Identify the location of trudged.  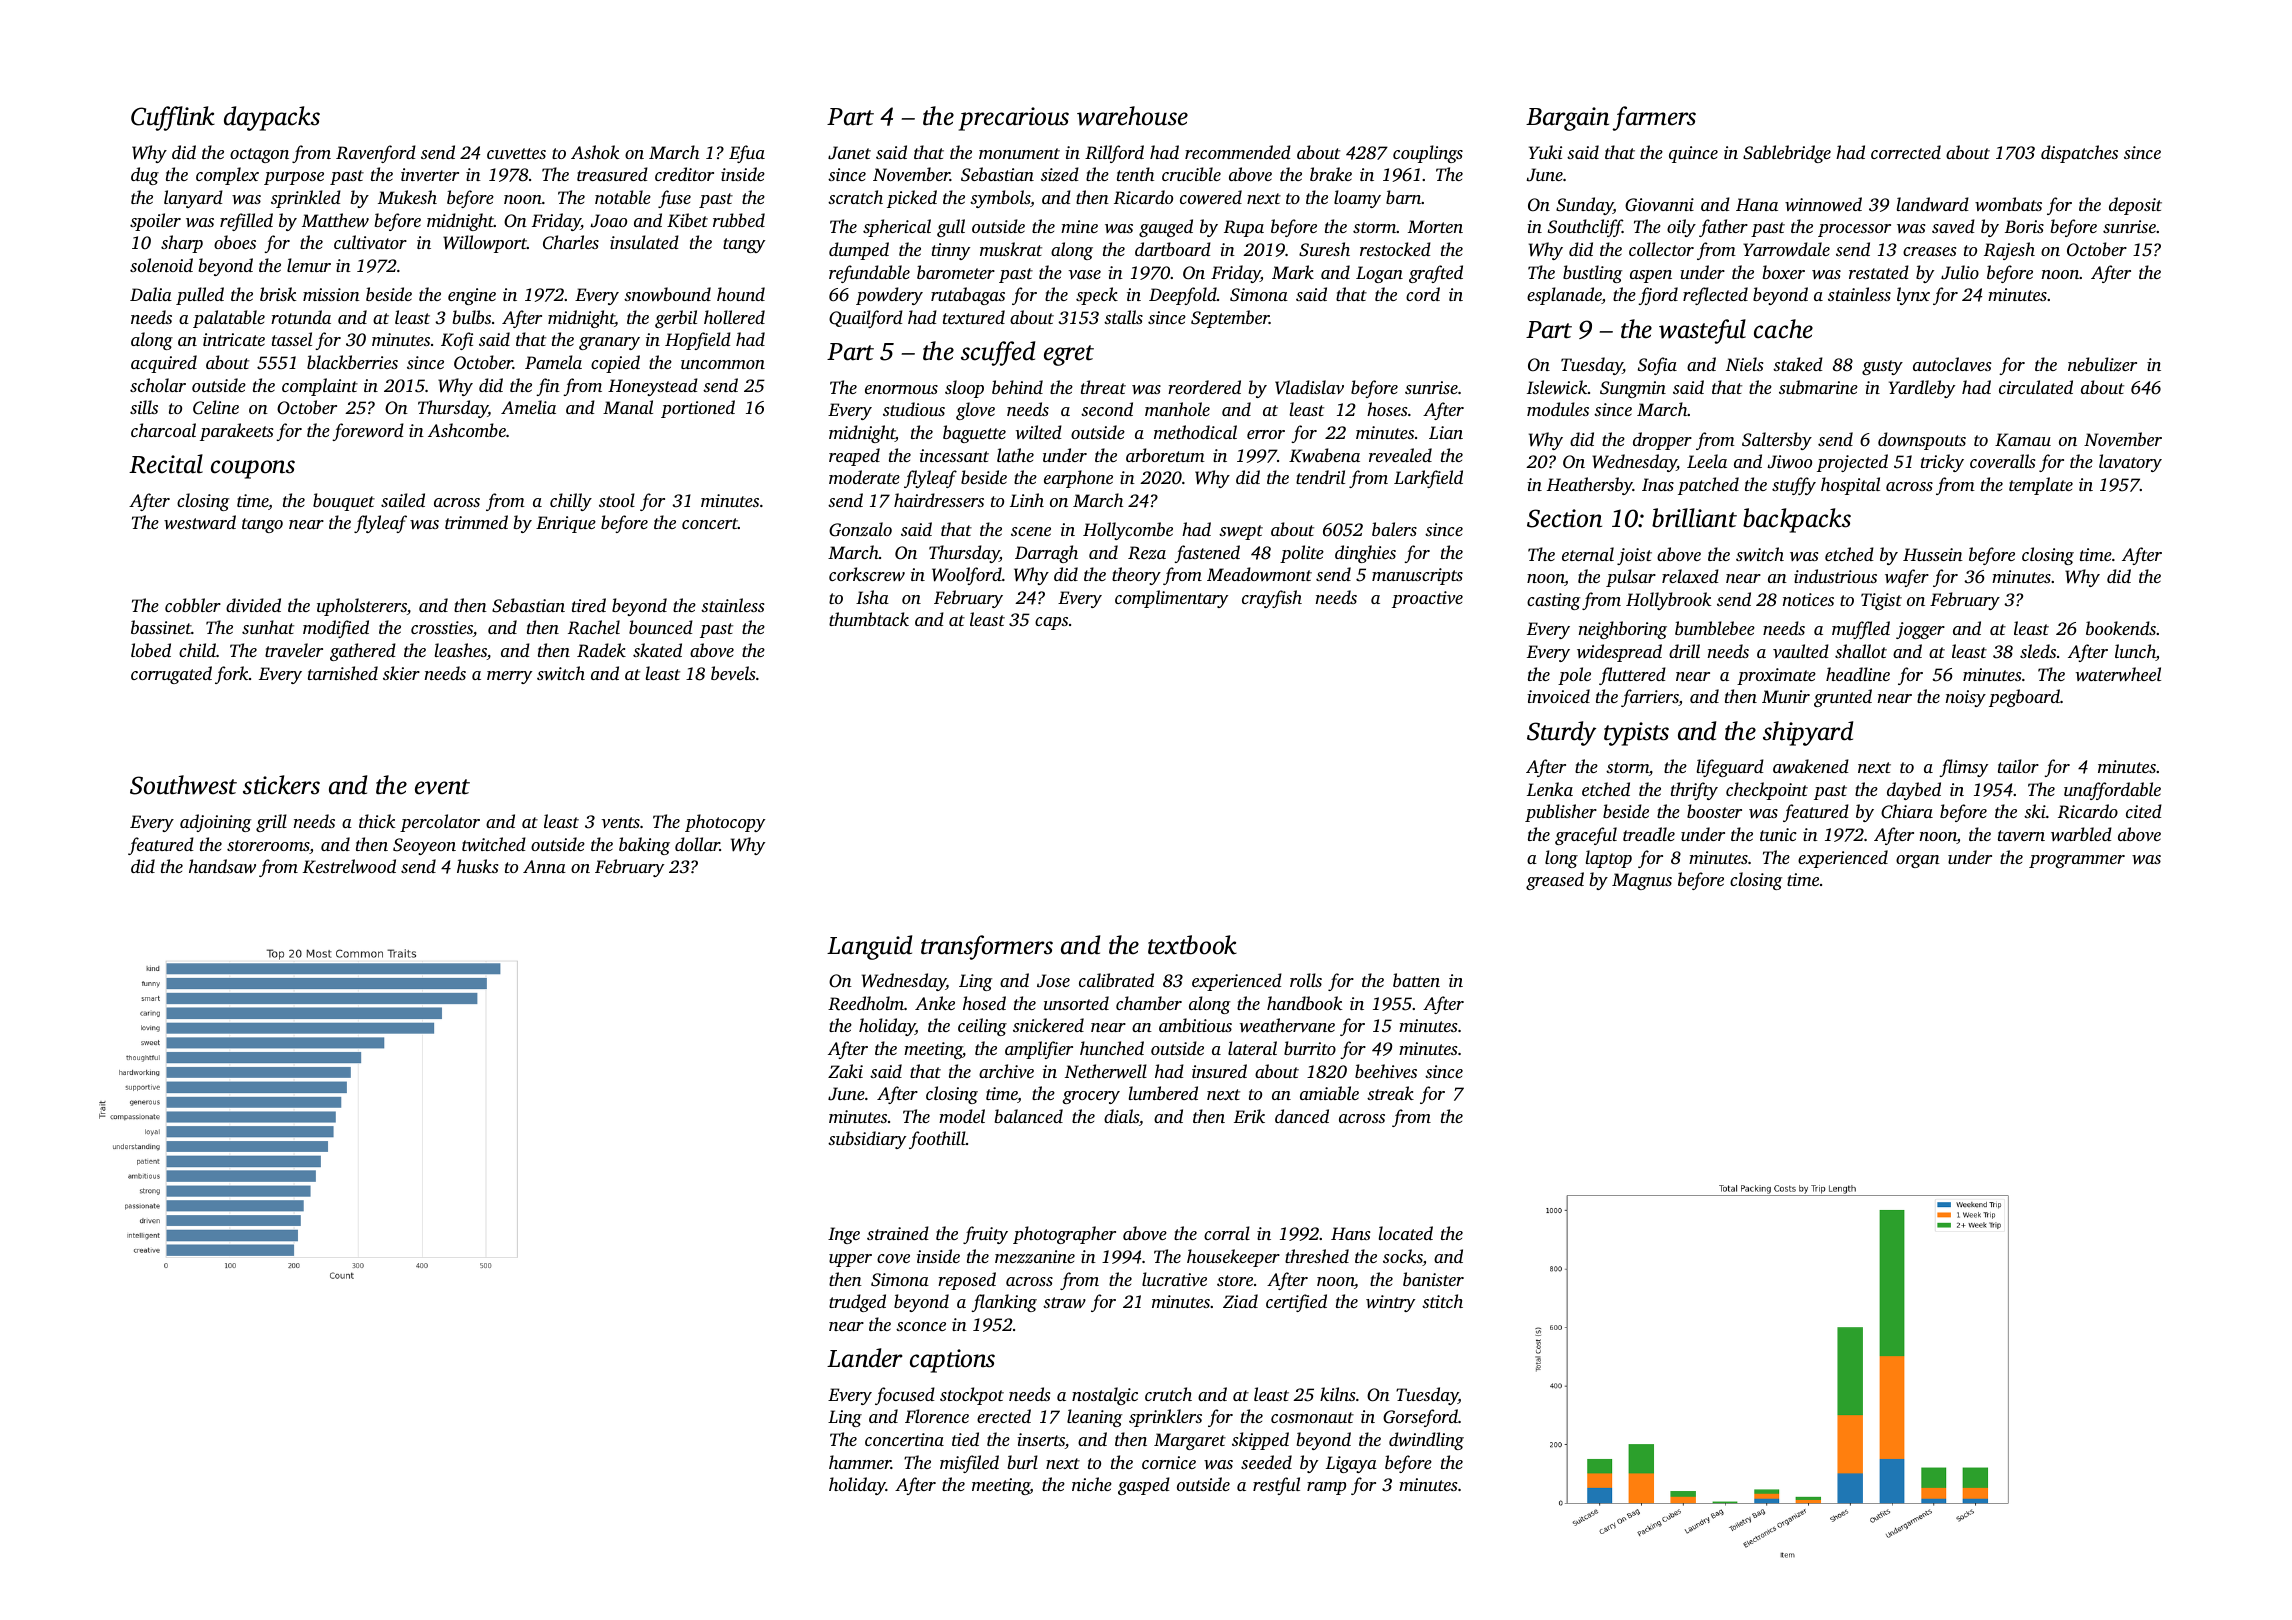
(857, 1303).
